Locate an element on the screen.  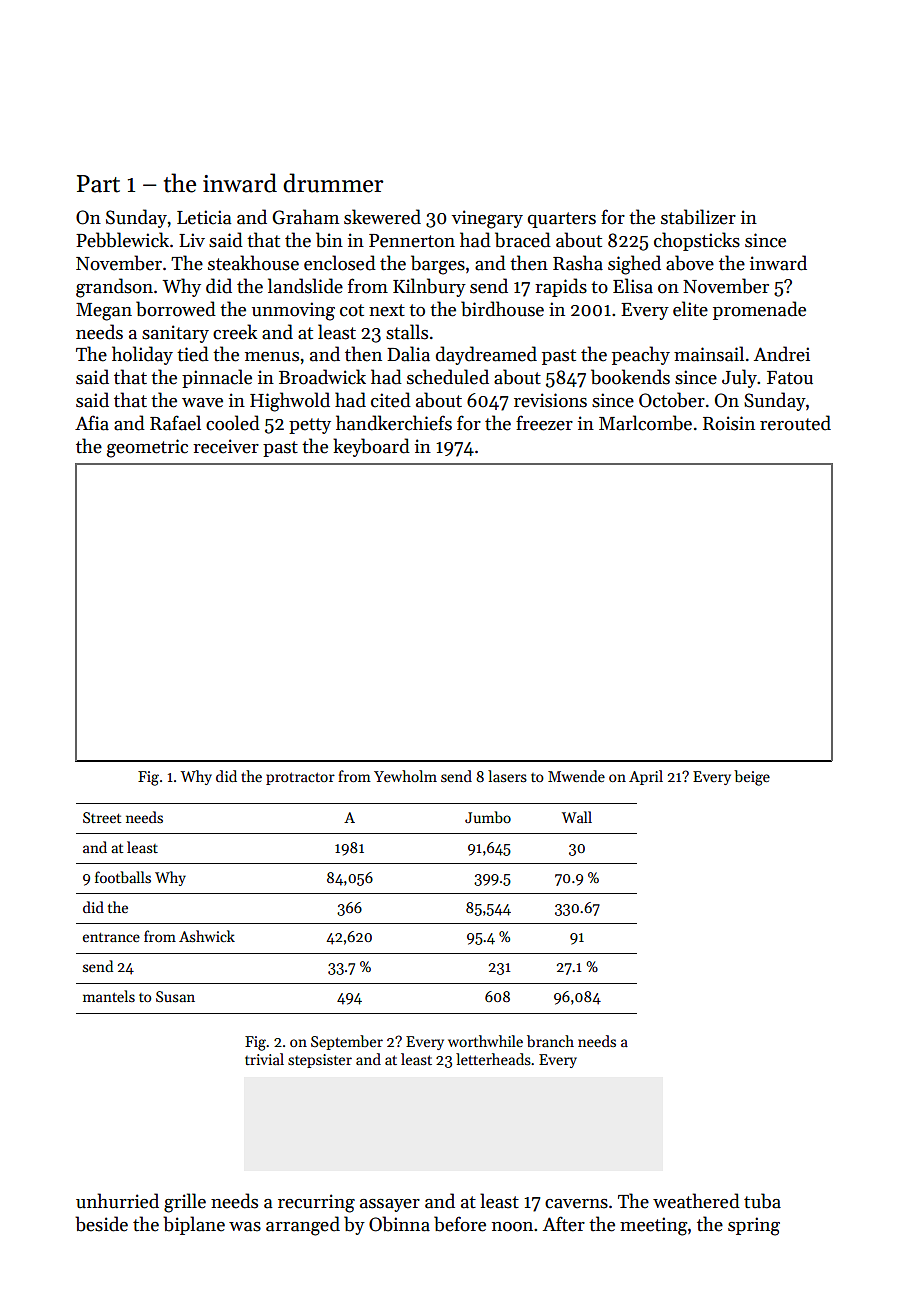
drummer is located at coordinates (333, 183).
